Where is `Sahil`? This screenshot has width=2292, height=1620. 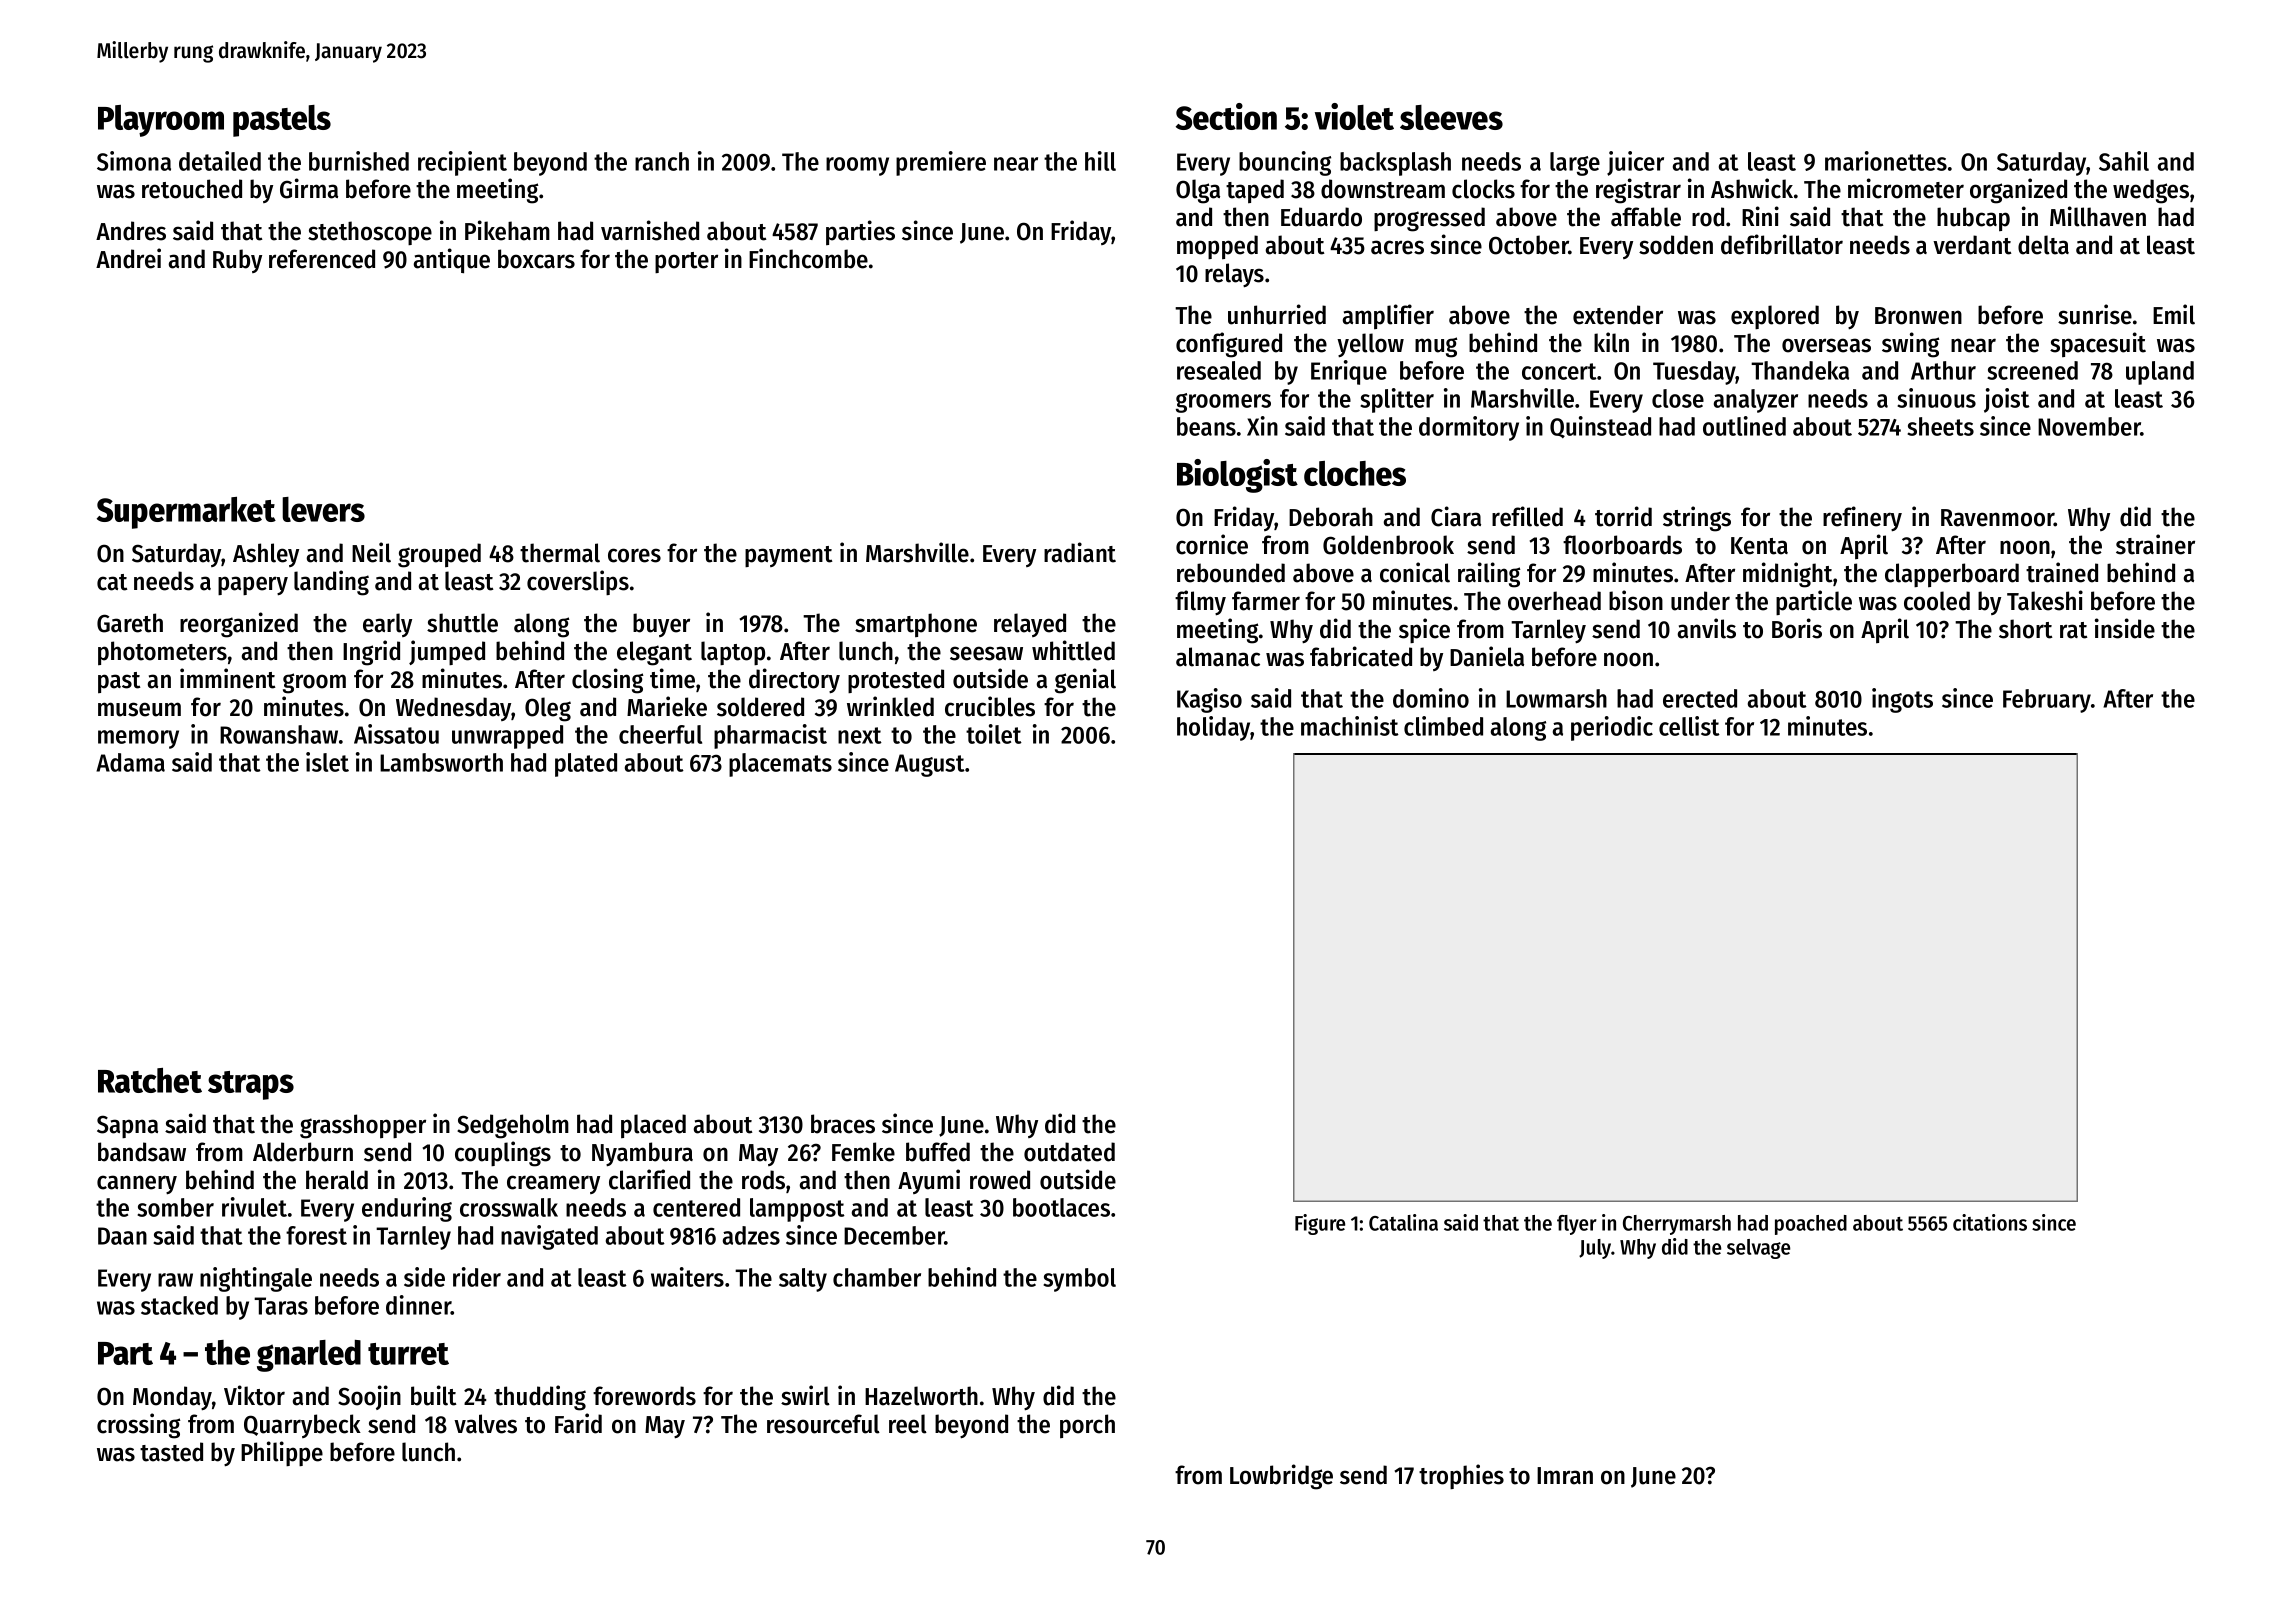 Sahil is located at coordinates (2124, 161).
